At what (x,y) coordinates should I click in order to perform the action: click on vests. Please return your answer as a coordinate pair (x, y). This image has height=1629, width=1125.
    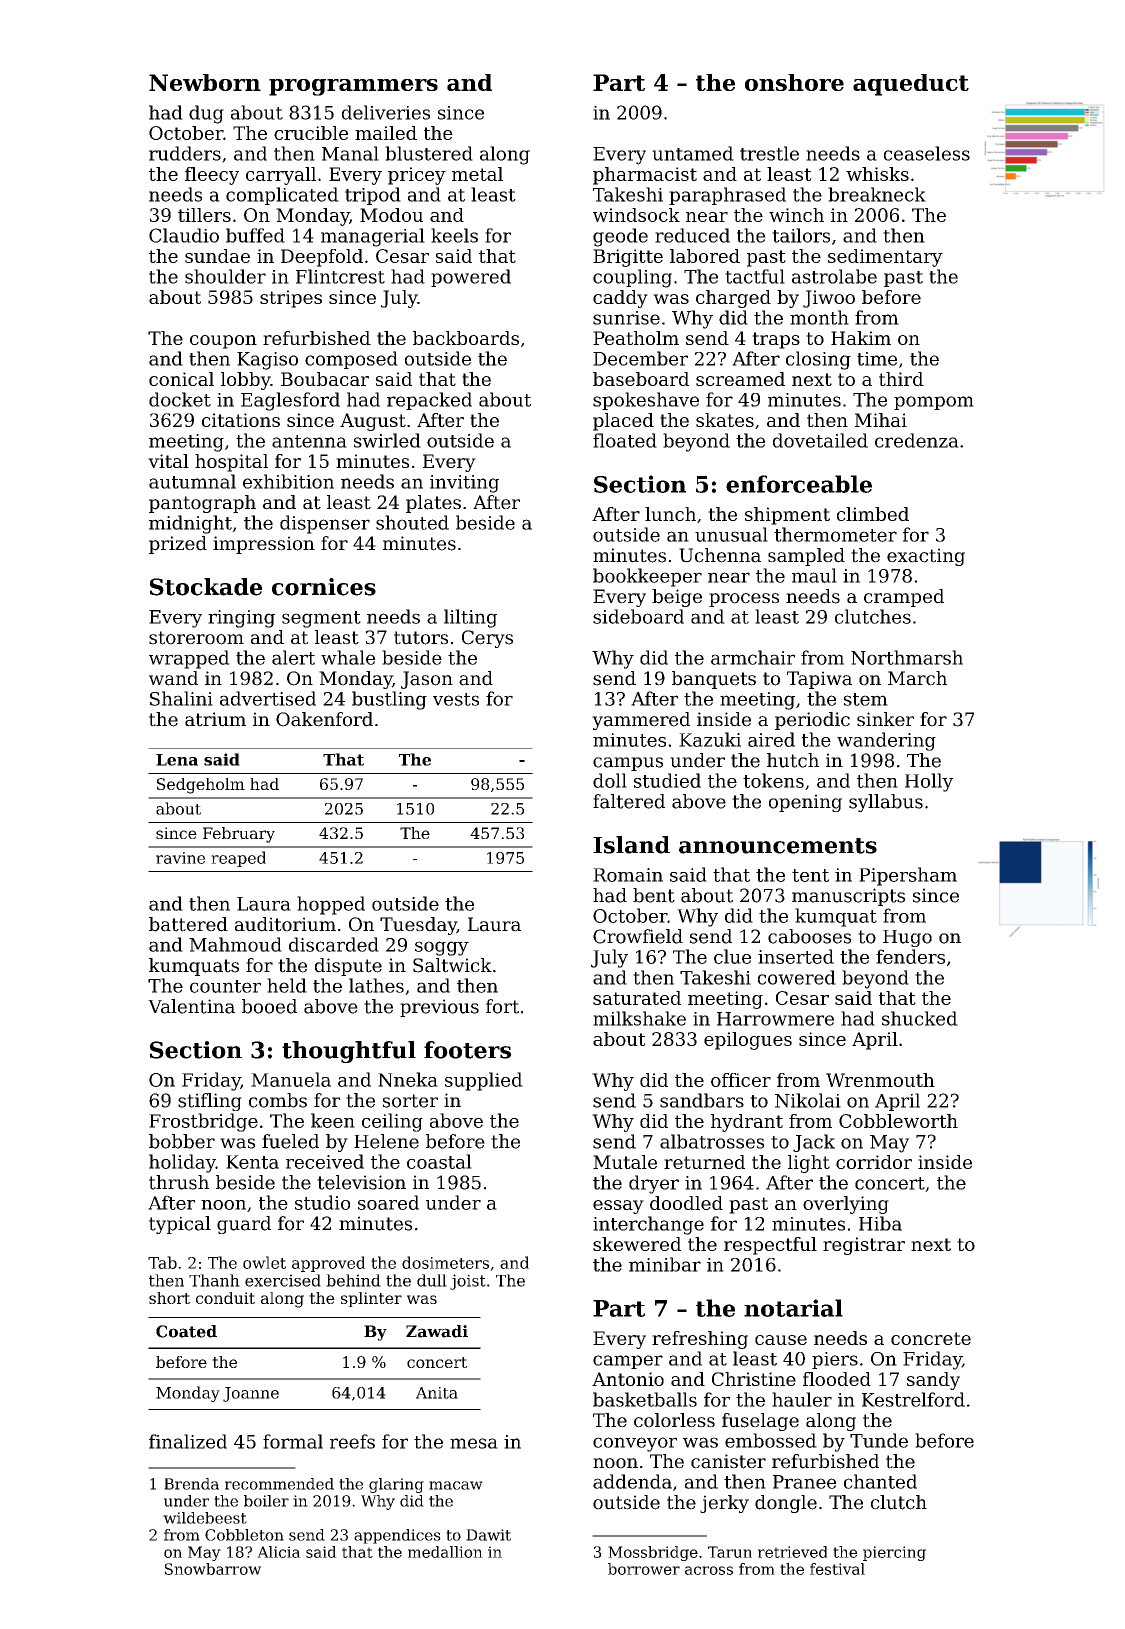
    Looking at the image, I should click on (456, 699).
